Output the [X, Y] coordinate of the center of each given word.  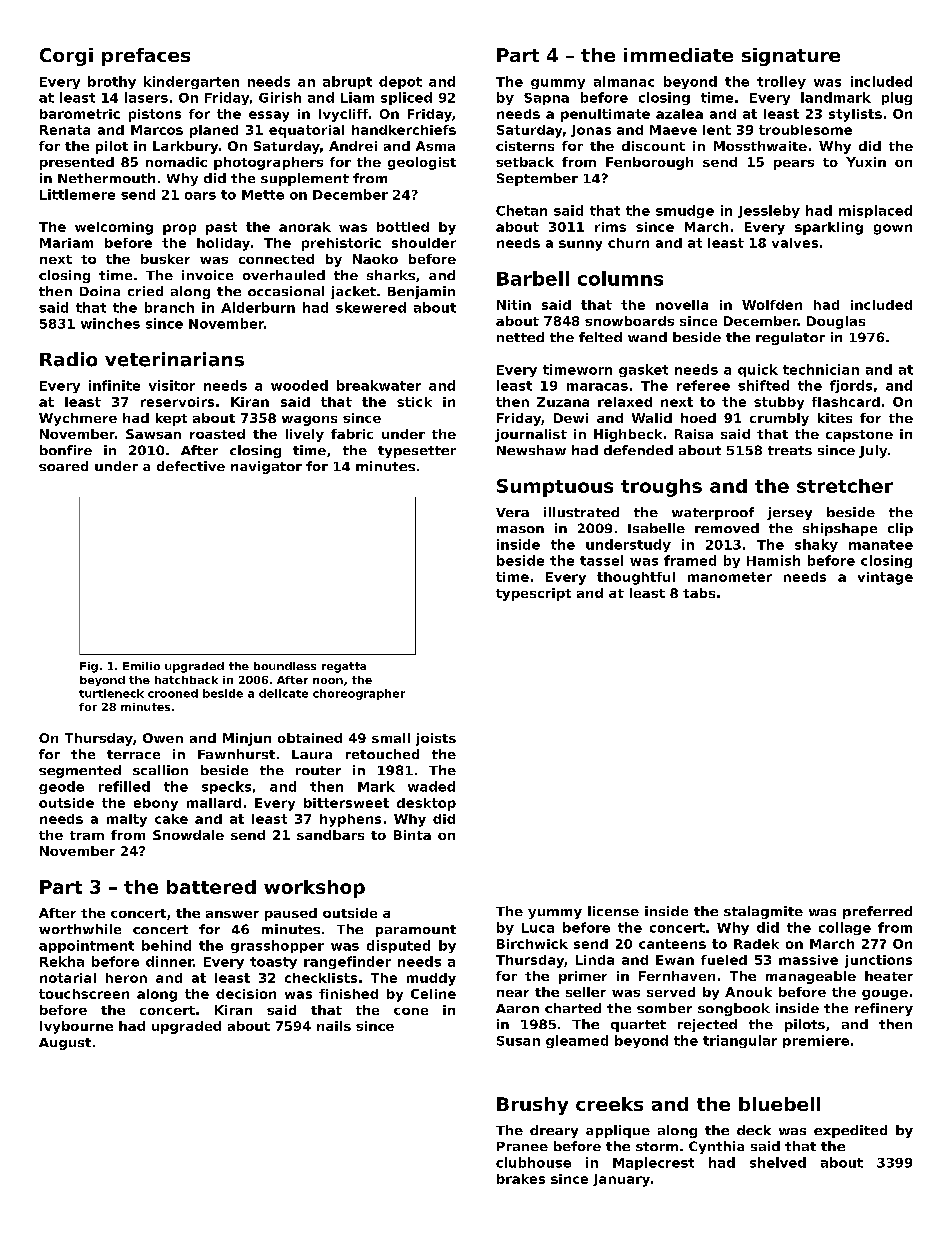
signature [791, 57]
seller [586, 992]
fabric [352, 434]
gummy [558, 84]
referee [703, 385]
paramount [416, 931]
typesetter [417, 452]
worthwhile [80, 929]
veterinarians [174, 359]
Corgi [66, 57]
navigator [266, 467]
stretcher [845, 486]
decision [246, 994]
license [613, 911]
